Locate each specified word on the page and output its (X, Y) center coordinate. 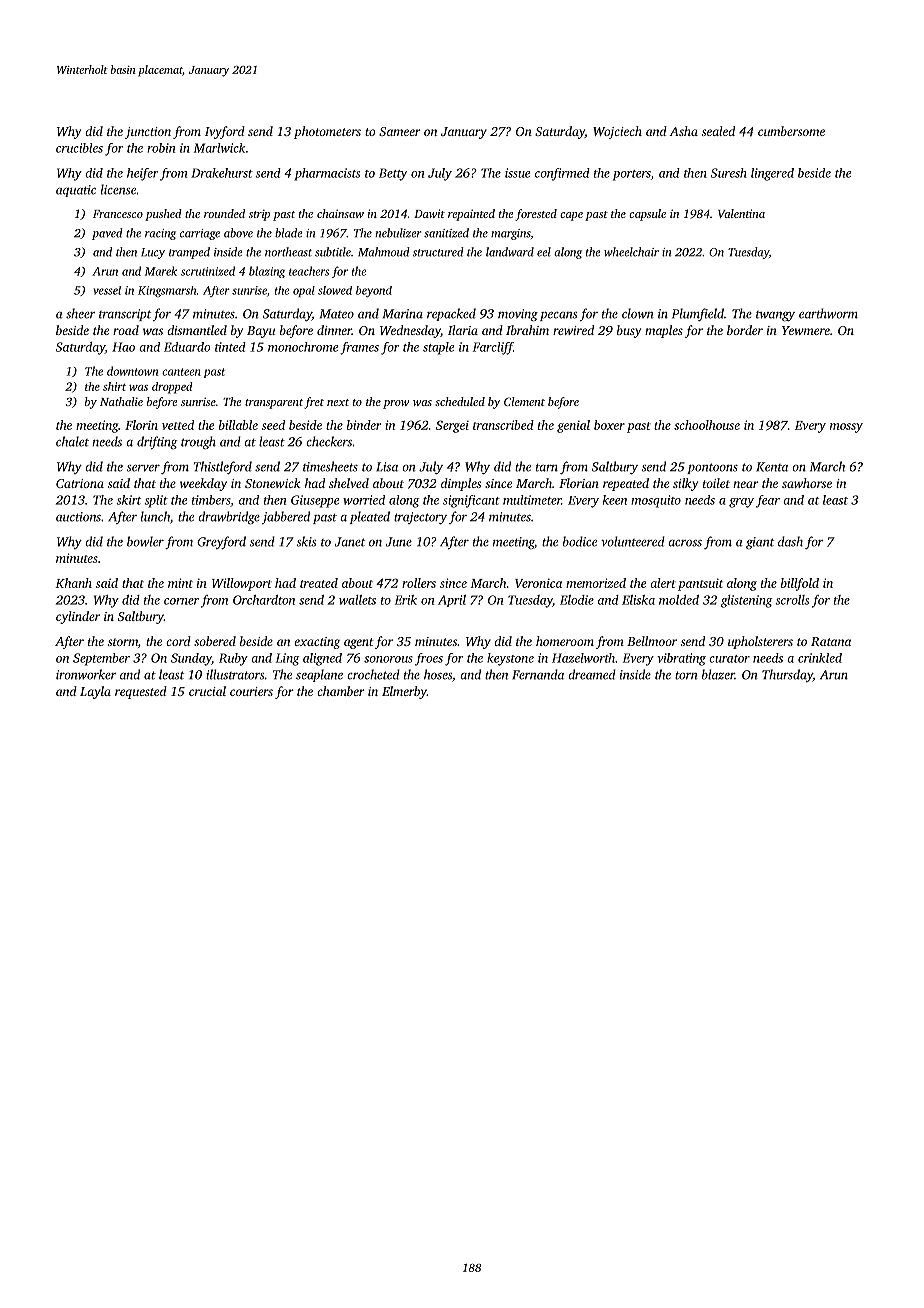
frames (359, 348)
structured (438, 252)
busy (629, 331)
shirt (114, 386)
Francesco (118, 214)
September (101, 659)
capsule (647, 215)
